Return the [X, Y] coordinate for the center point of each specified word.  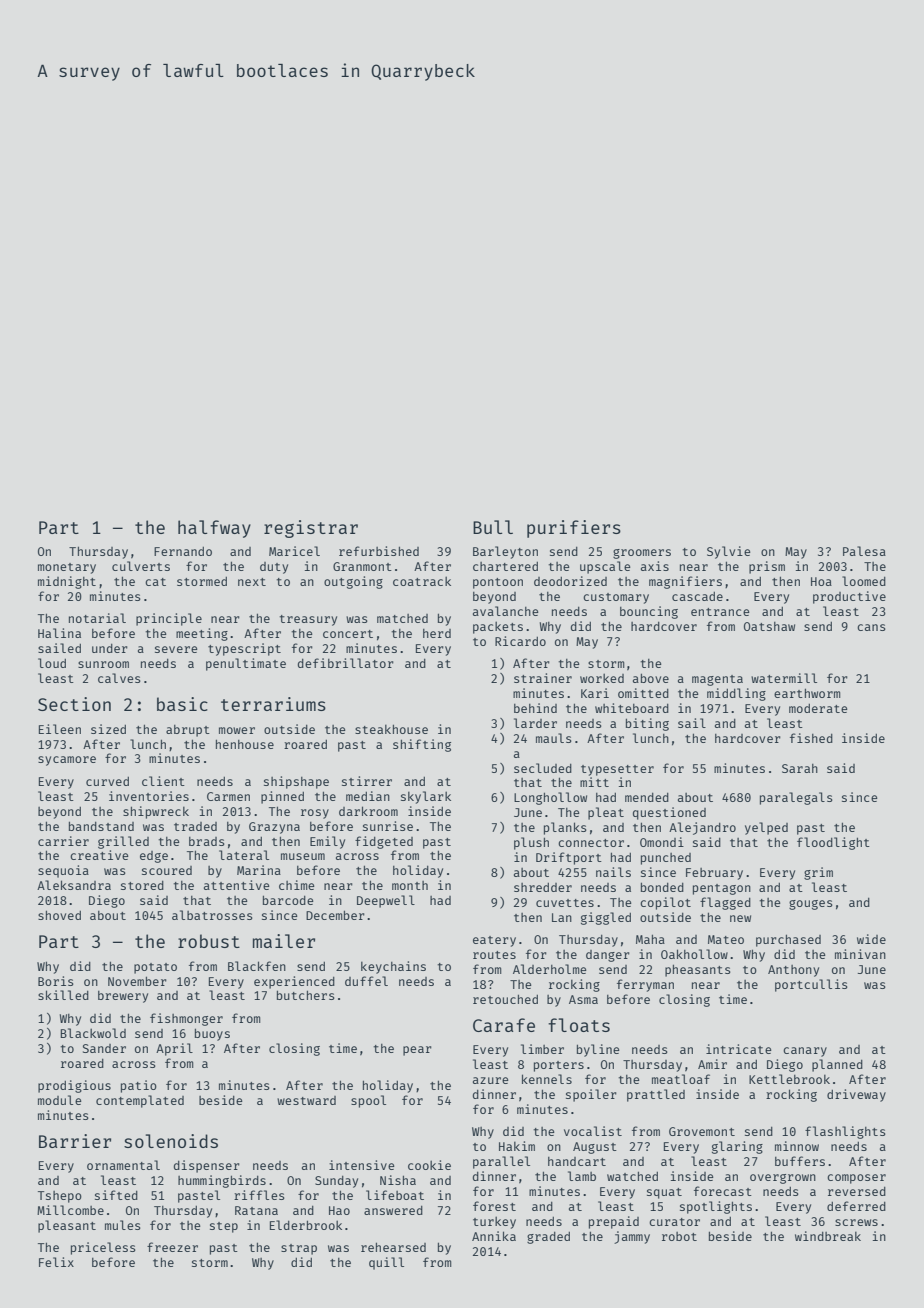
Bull [493, 527]
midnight [67, 582]
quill [386, 1263]
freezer [172, 1247]
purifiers [574, 529]
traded [195, 826]
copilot [665, 903]
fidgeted [384, 842]
